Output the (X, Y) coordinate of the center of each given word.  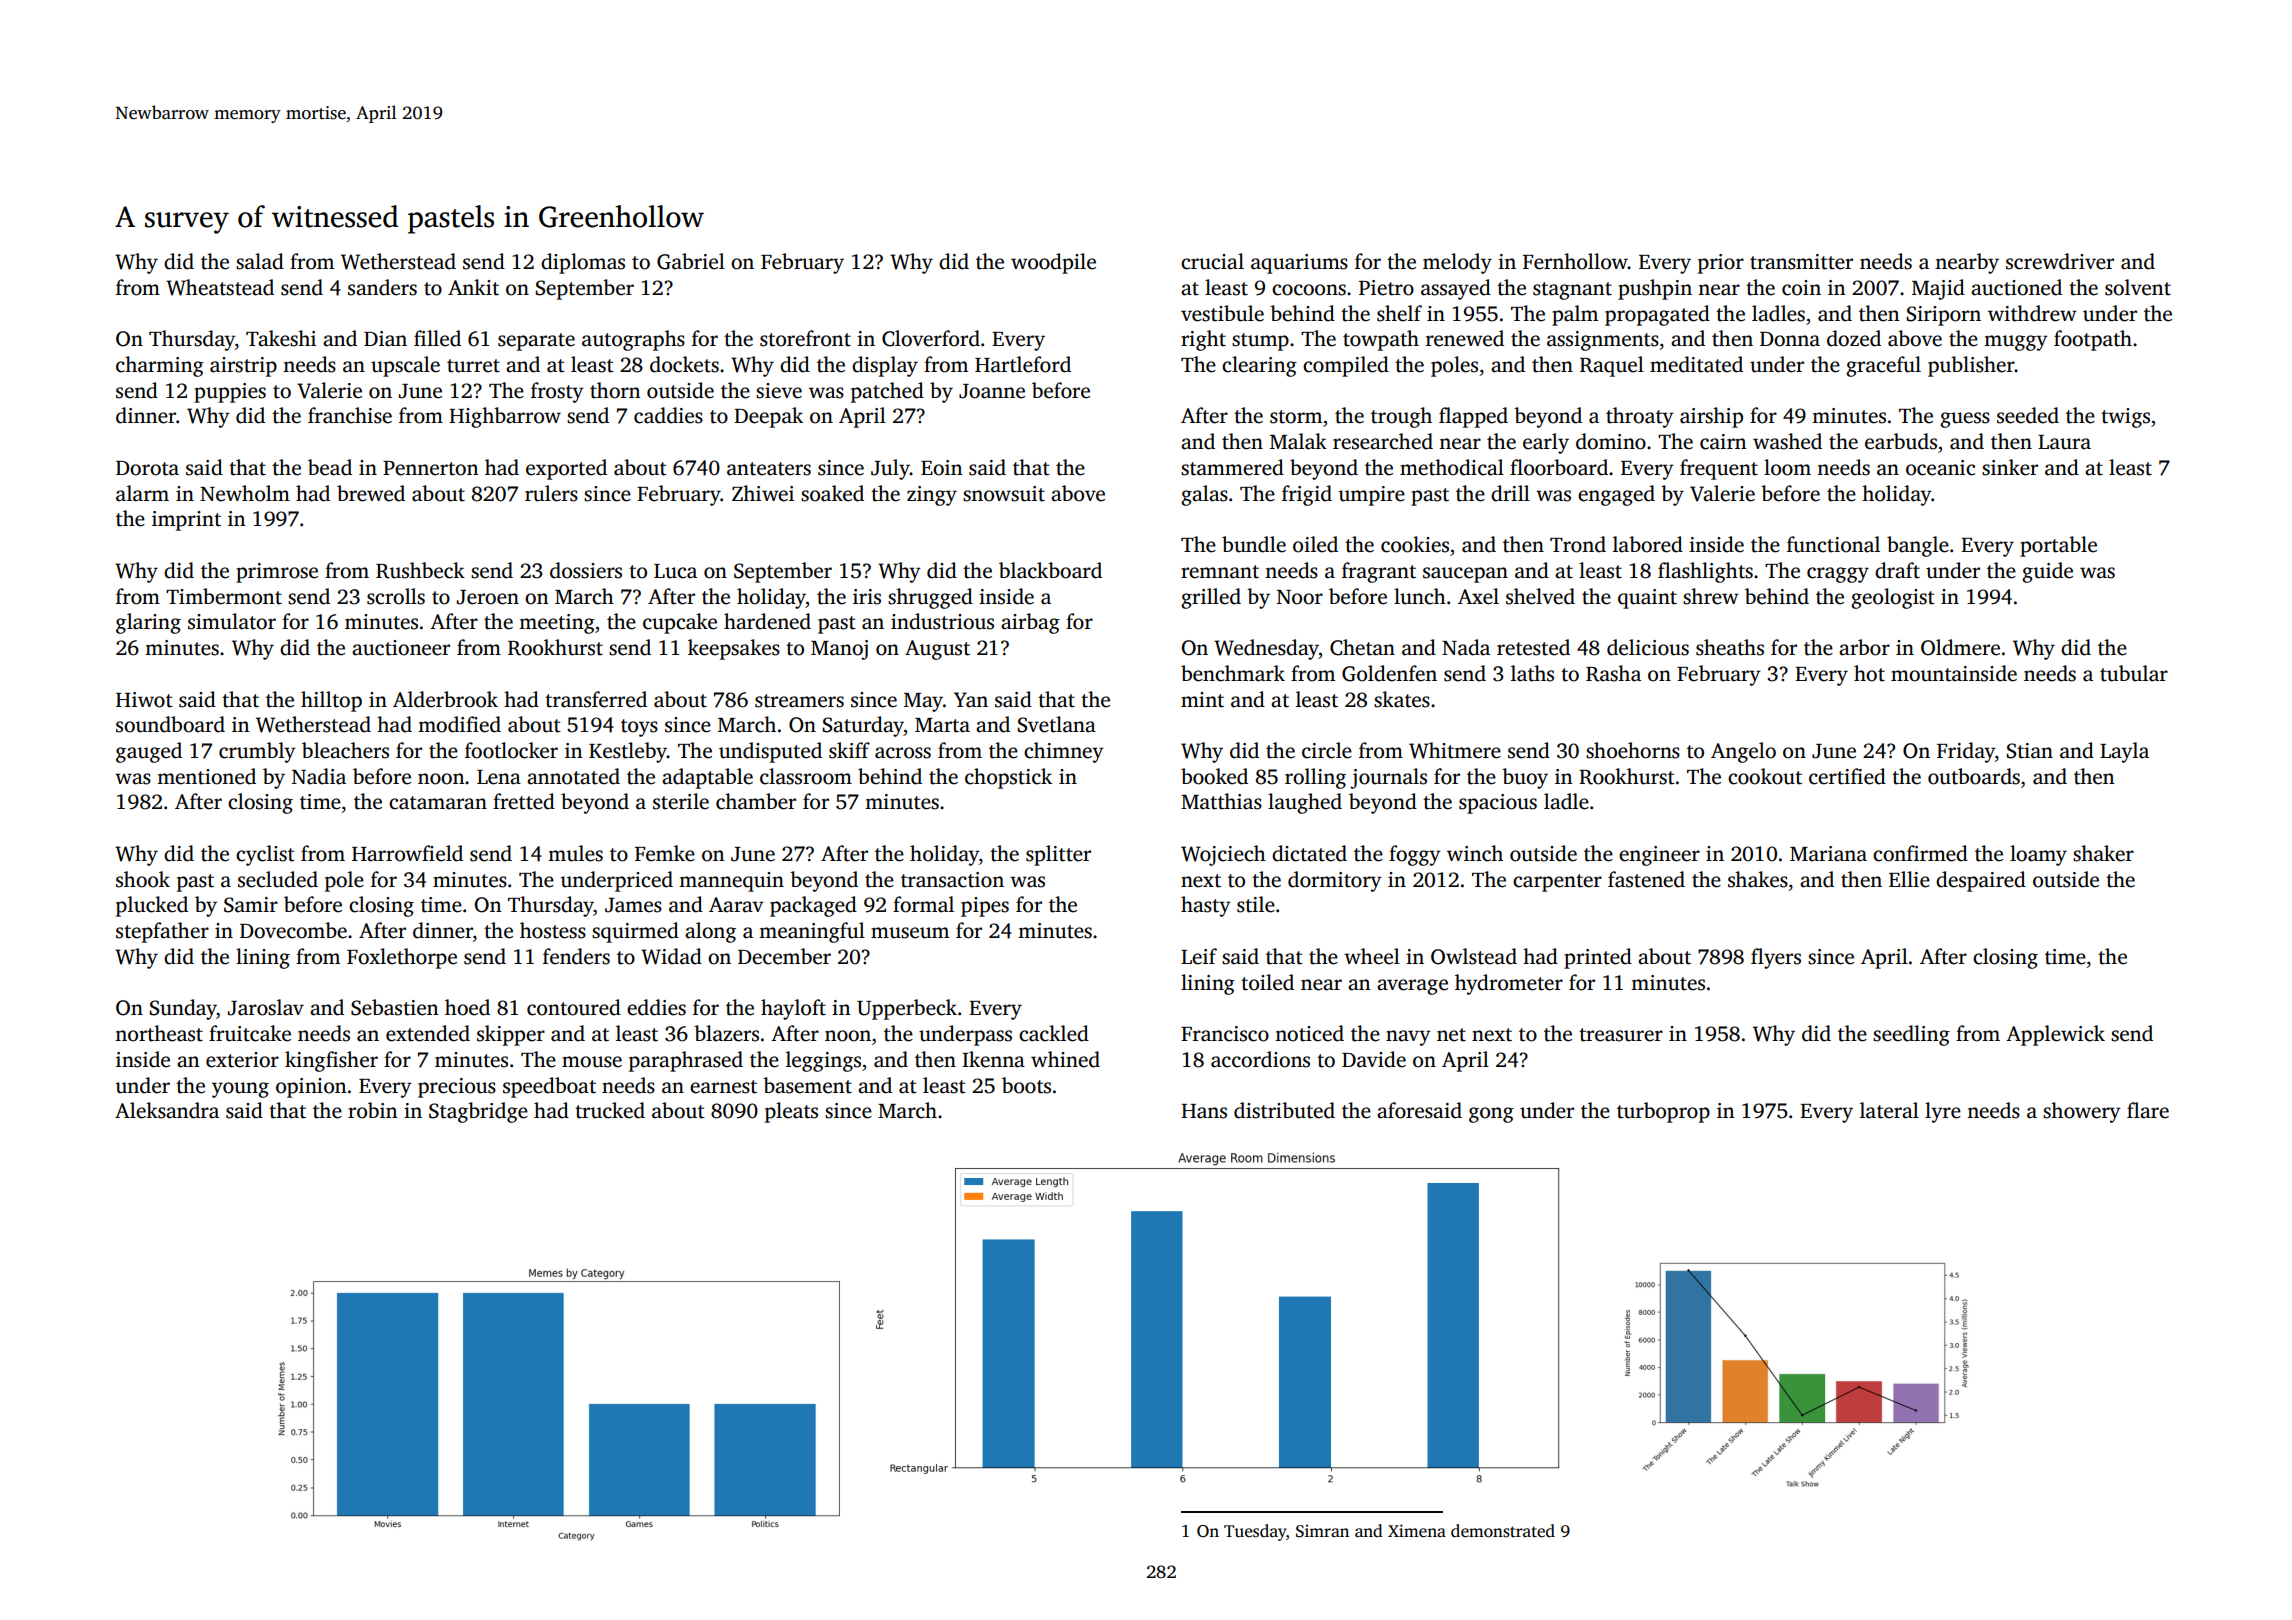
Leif (1199, 956)
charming (160, 366)
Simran (1322, 1531)
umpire (1372, 496)
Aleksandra (167, 1110)
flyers (1776, 958)
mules (575, 853)
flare (2148, 1110)
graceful (1883, 366)
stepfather (162, 932)
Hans (1204, 1111)
